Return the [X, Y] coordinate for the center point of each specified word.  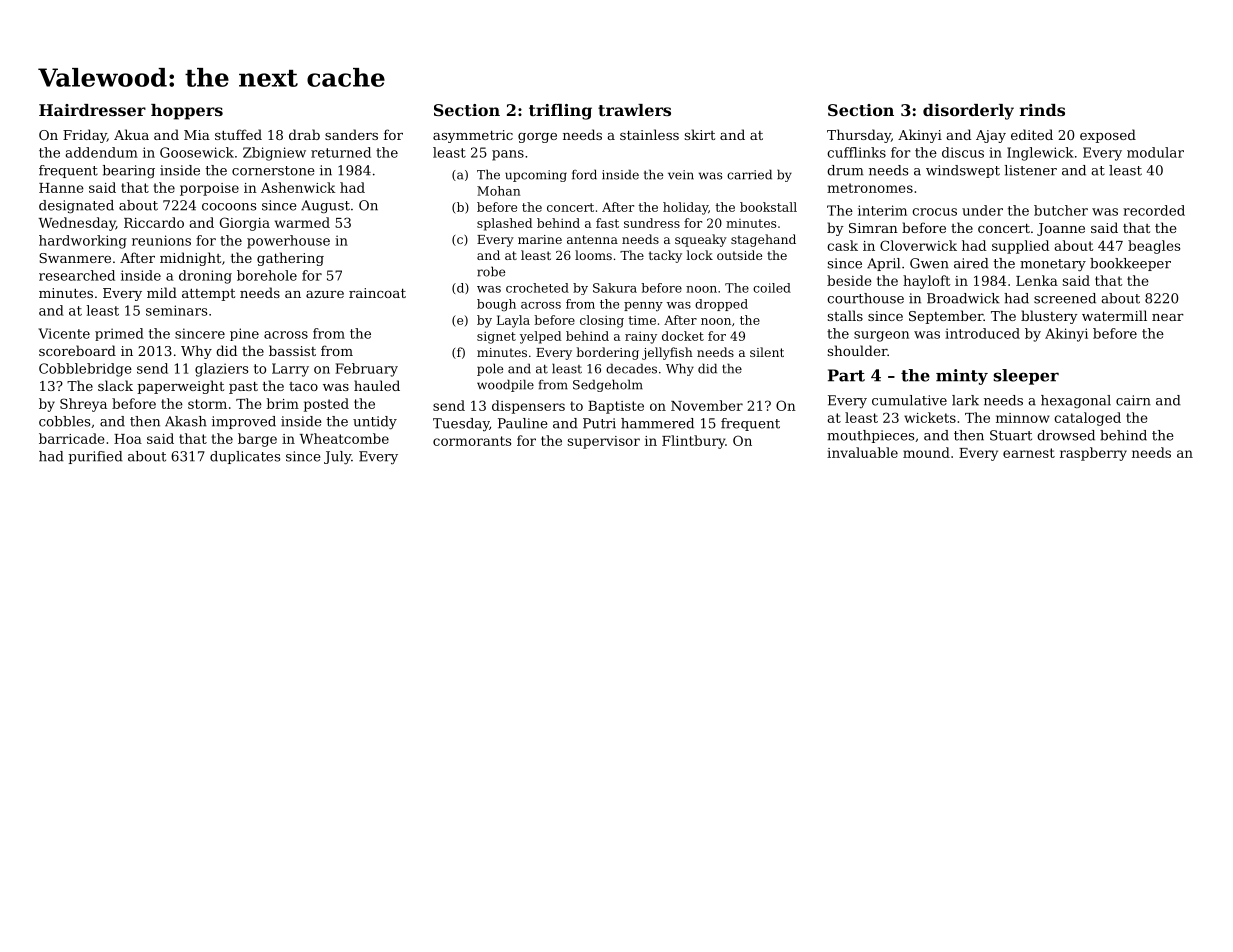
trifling [560, 112]
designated [76, 206]
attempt [208, 295]
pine [244, 334]
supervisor [604, 442]
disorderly [968, 112]
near [1168, 317]
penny [643, 306]
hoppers [187, 112]
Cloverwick [918, 245]
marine [540, 239]
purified [95, 457]
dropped [721, 305]
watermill [1114, 315]
